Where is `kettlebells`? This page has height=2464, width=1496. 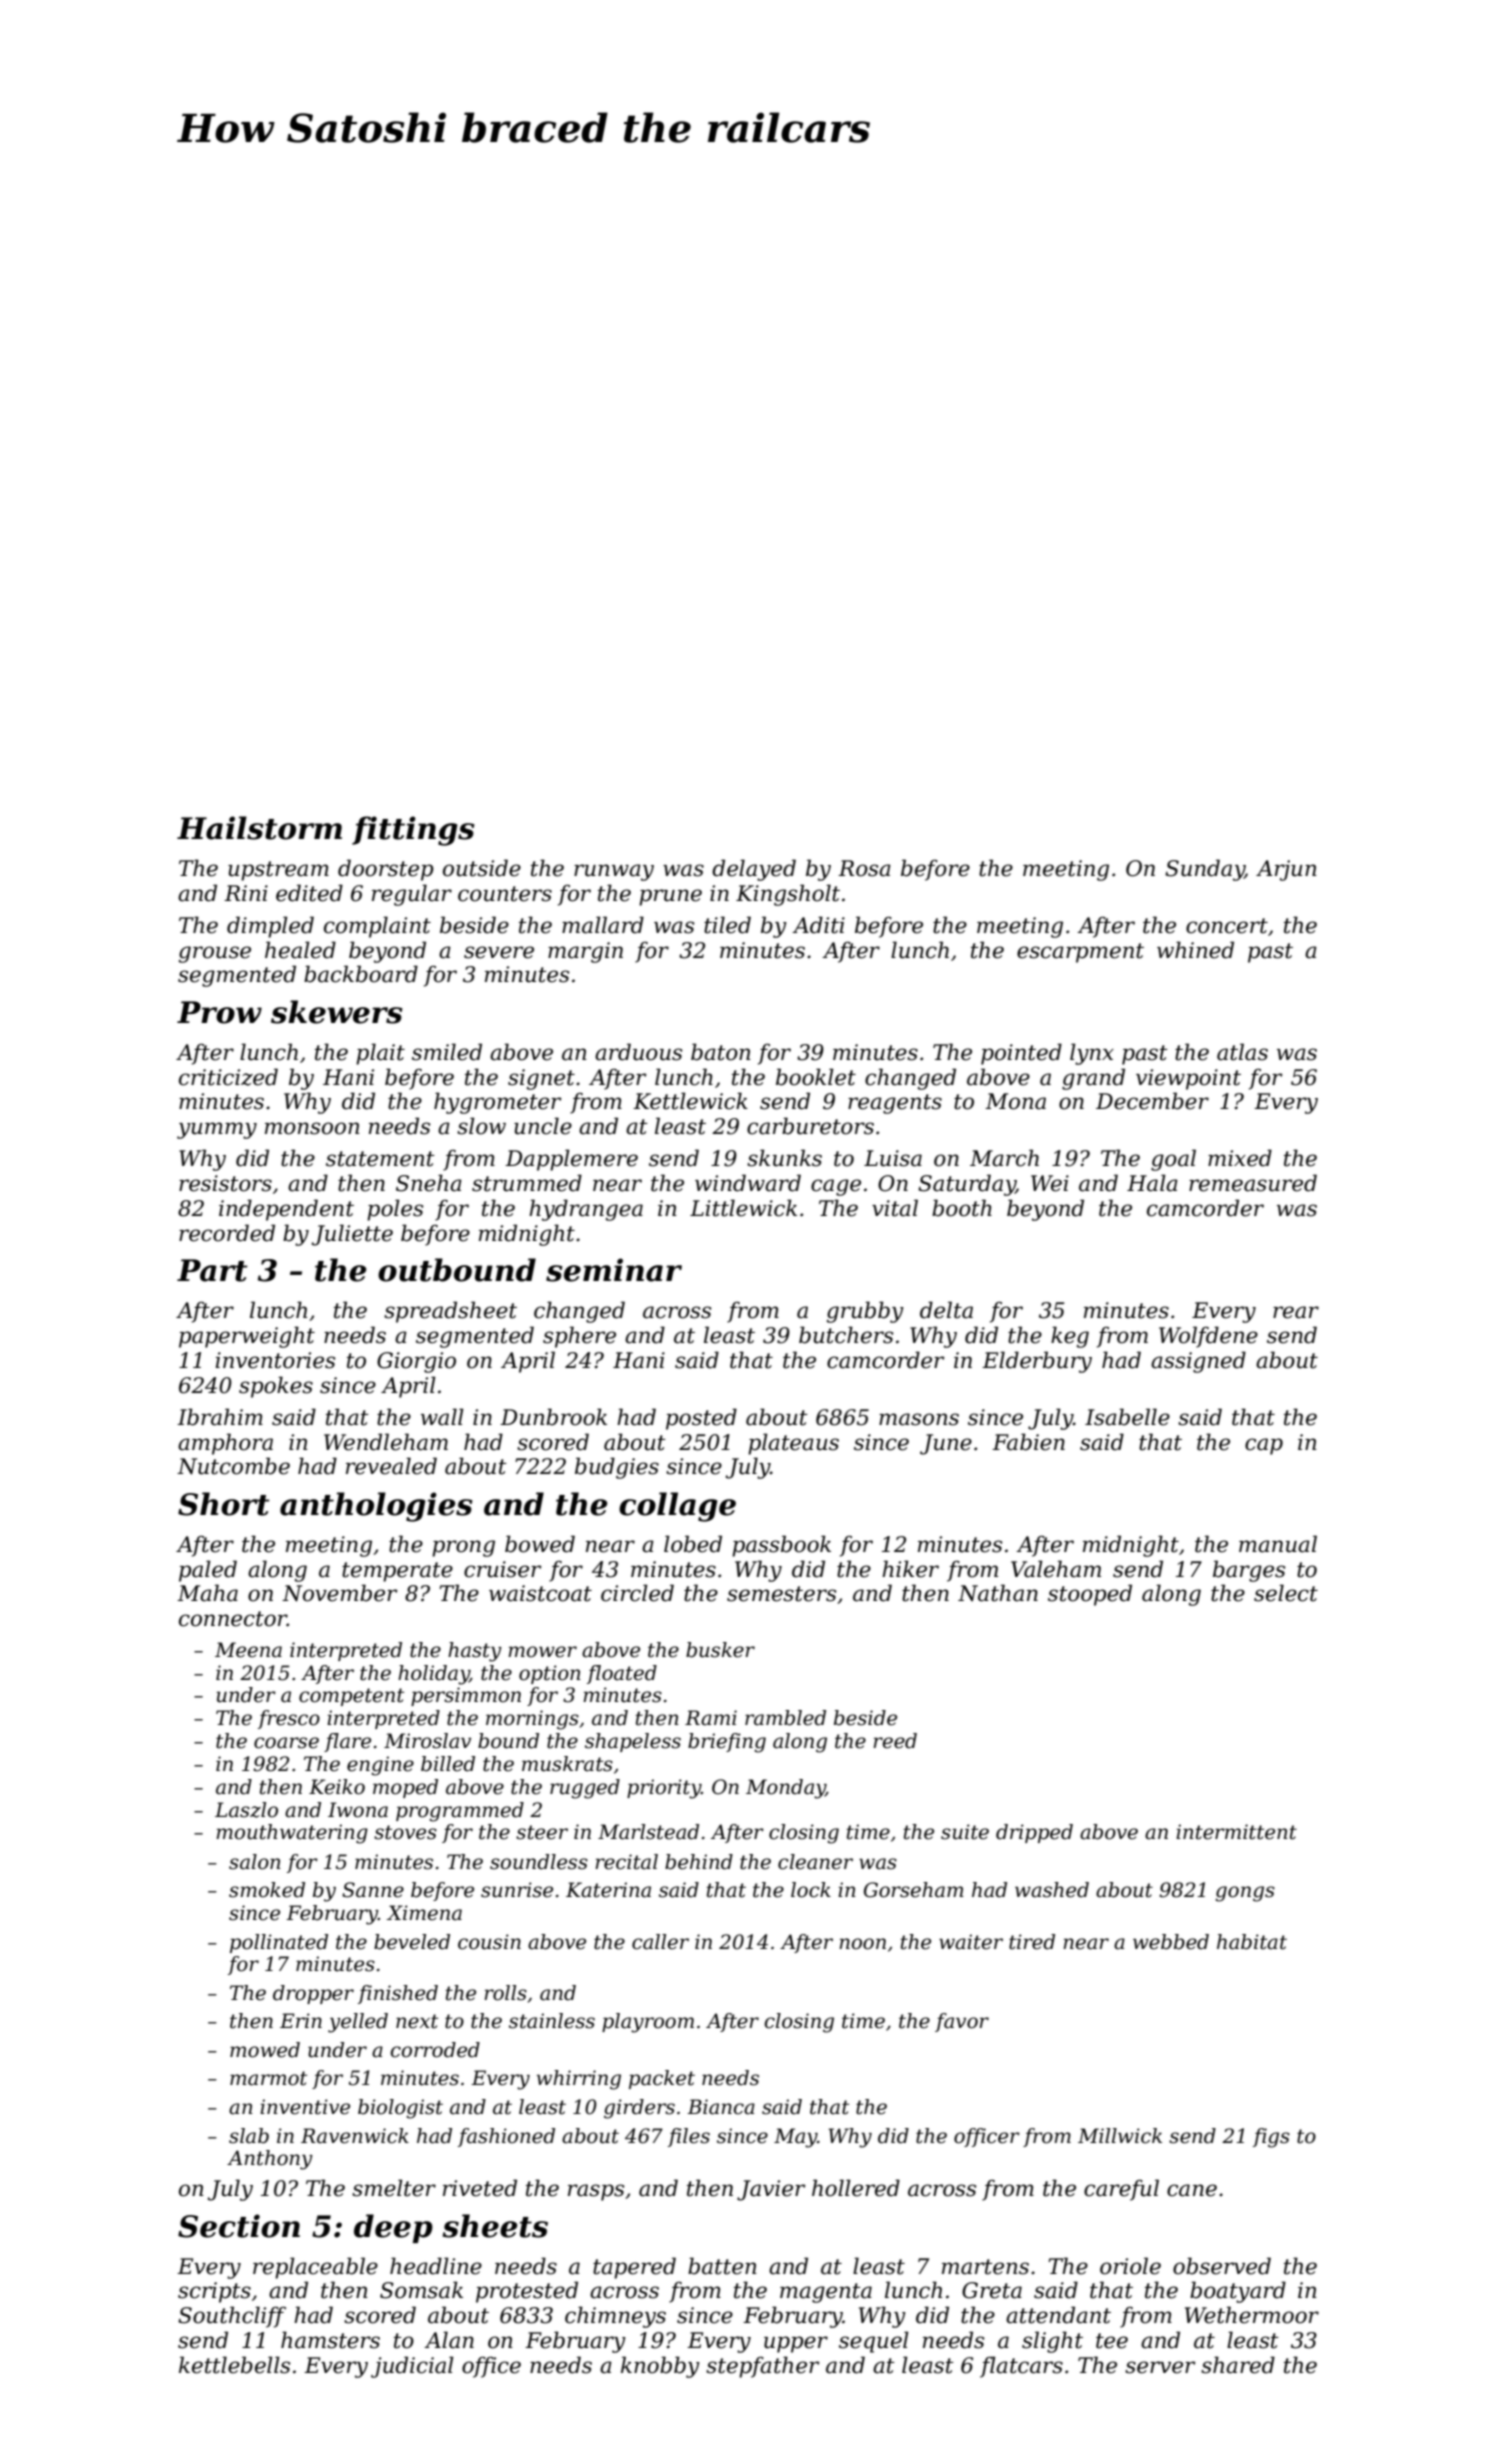 kettlebells is located at coordinates (234, 2365).
